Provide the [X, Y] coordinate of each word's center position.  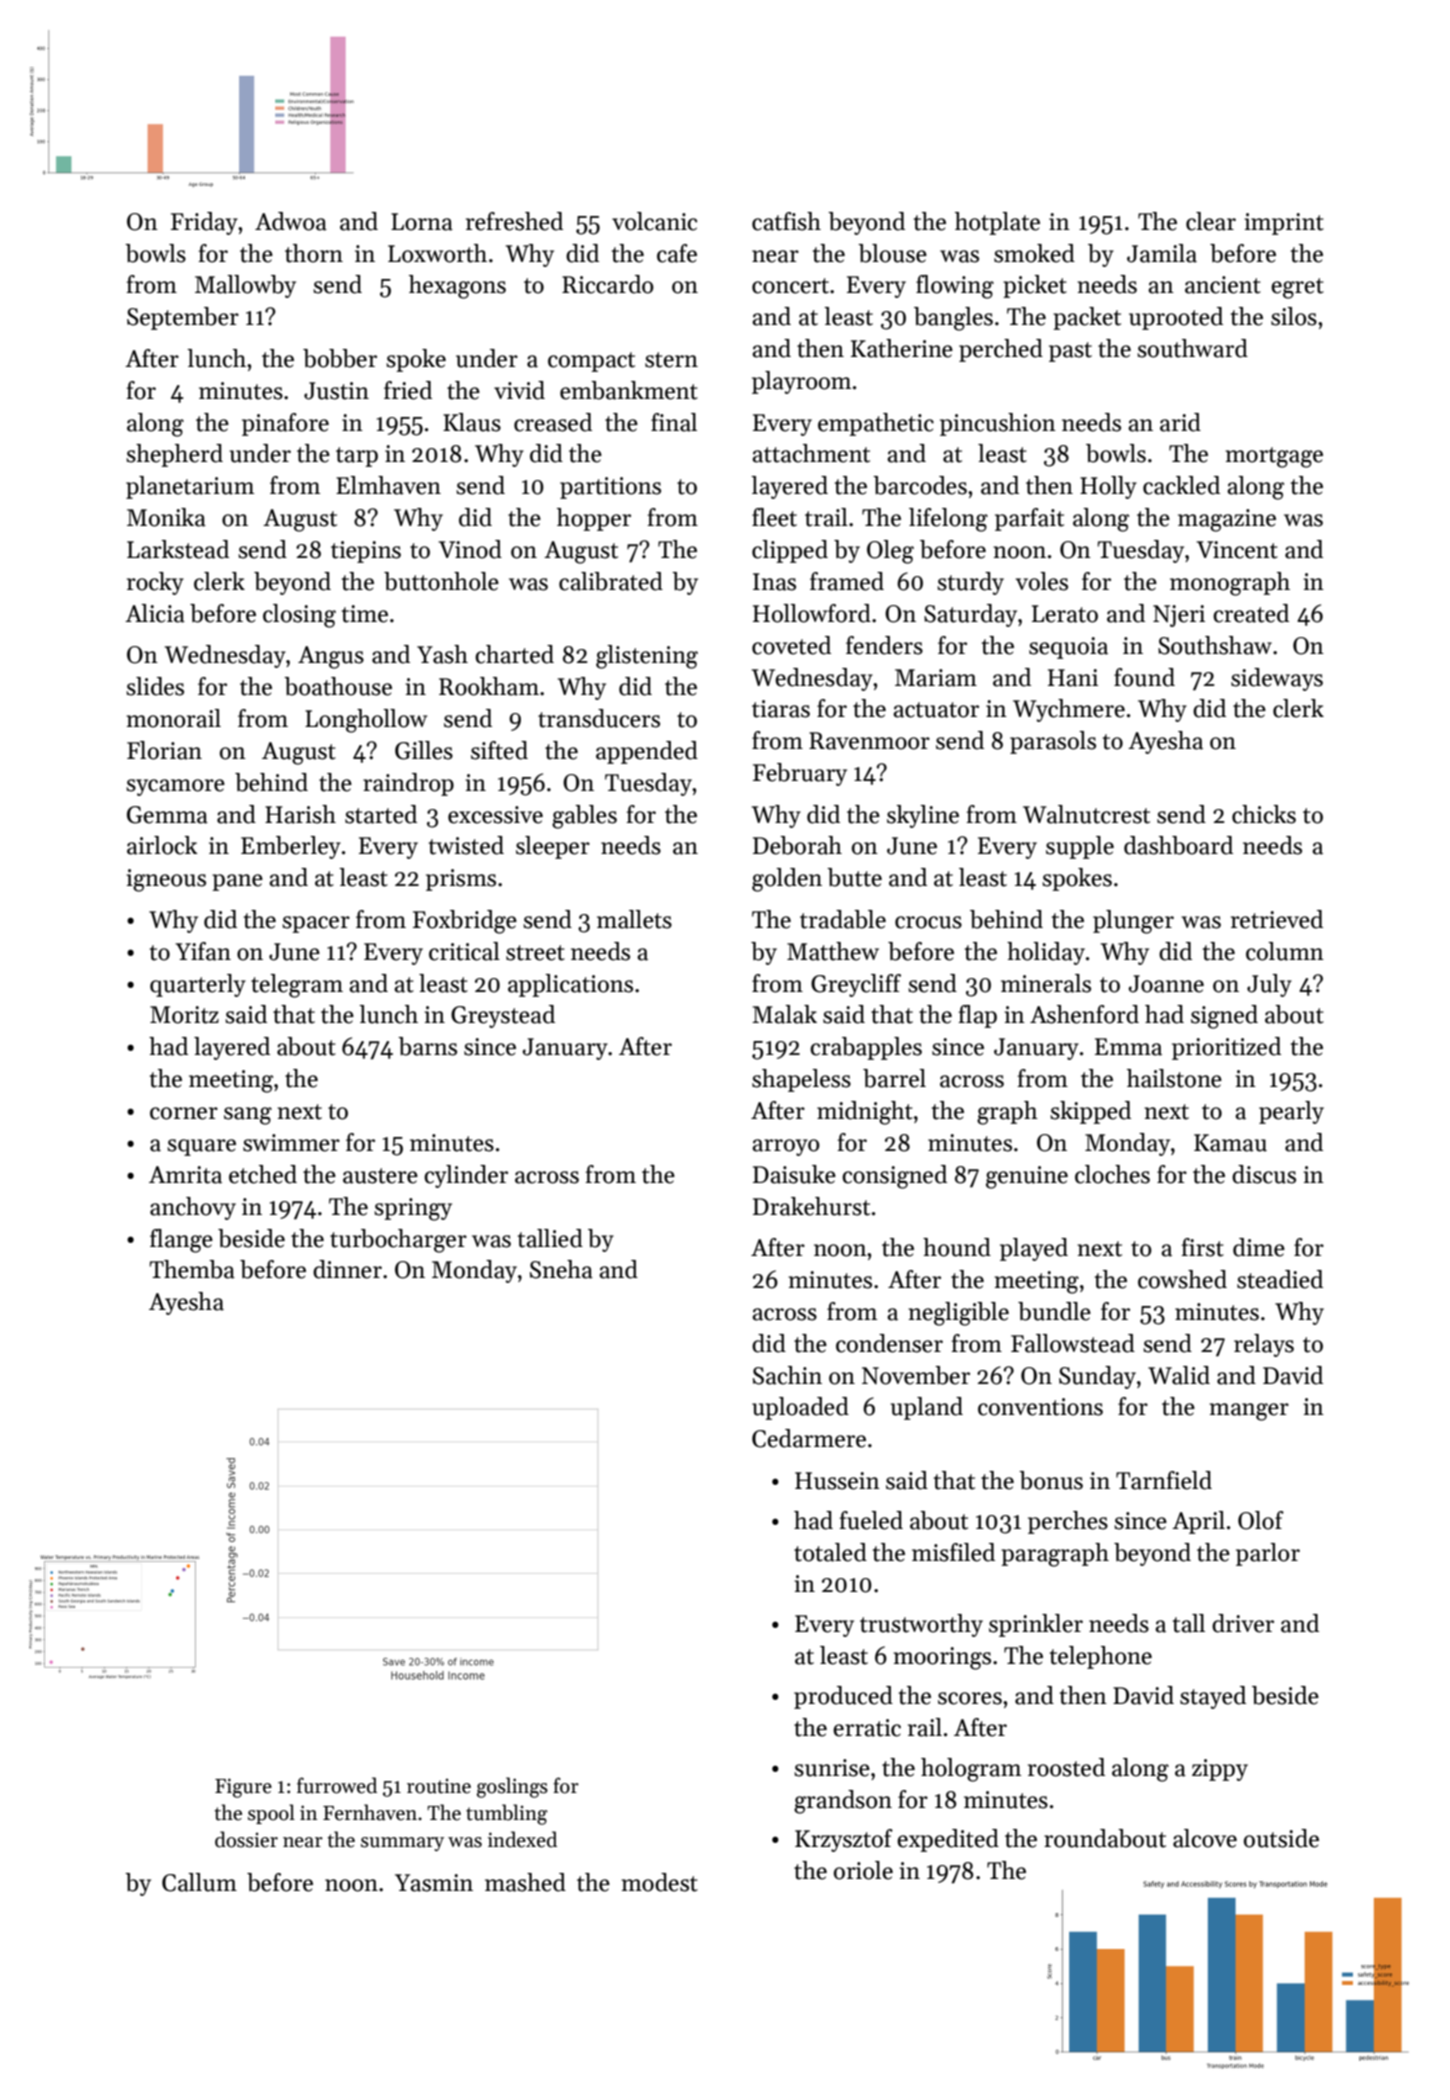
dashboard [1178, 845]
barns [427, 1046]
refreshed [514, 221]
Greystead [503, 1016]
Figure [243, 1788]
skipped [1090, 1112]
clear [1211, 221]
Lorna [422, 222]
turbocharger [398, 1241]
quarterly [198, 985]
